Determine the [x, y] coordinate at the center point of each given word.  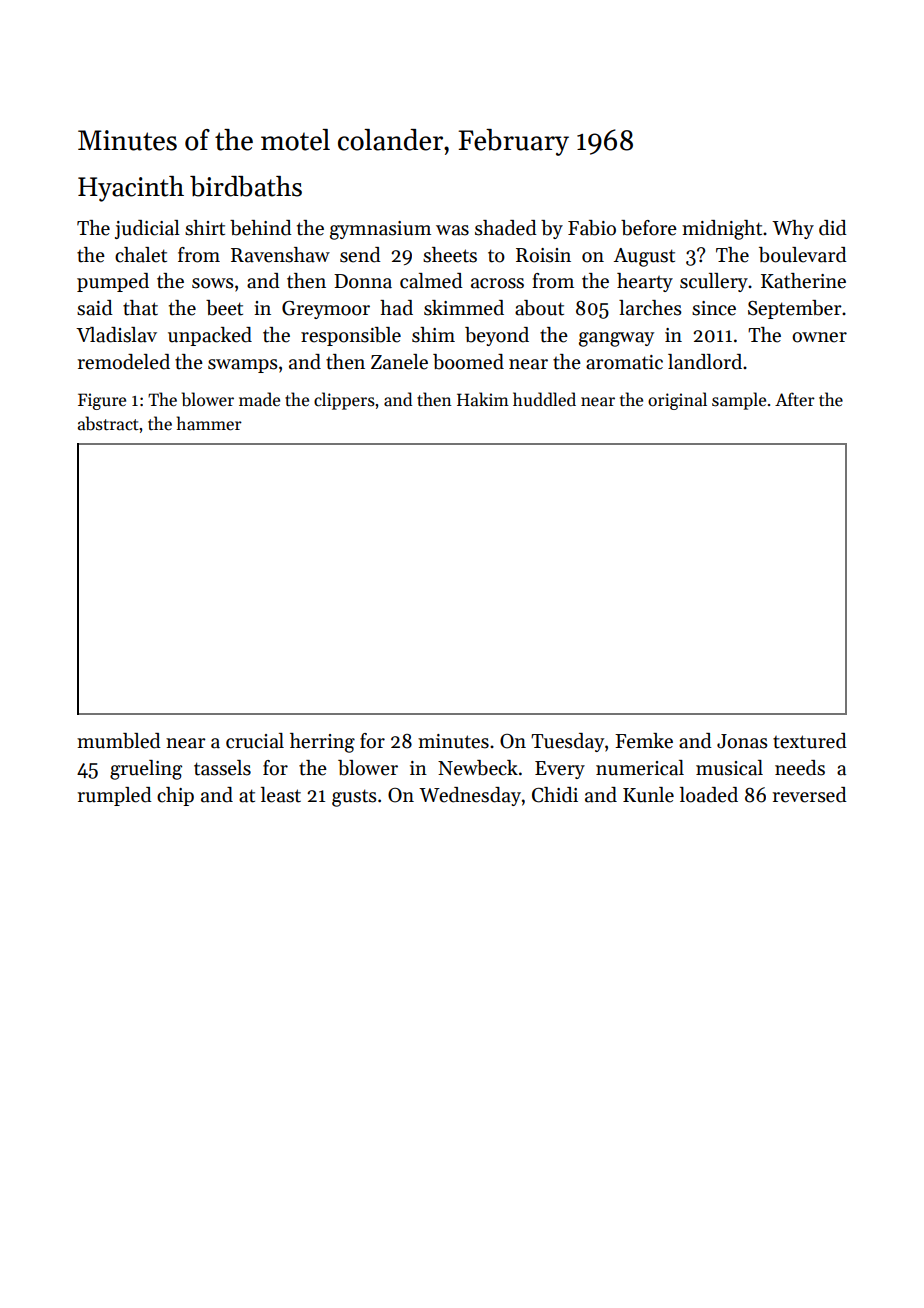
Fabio [592, 228]
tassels [222, 768]
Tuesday [567, 742]
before [649, 228]
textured [810, 741]
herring [322, 743]
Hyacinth [131, 189]
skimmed [464, 308]
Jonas [742, 741]
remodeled [124, 362]
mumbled [119, 741]
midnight [722, 230]
